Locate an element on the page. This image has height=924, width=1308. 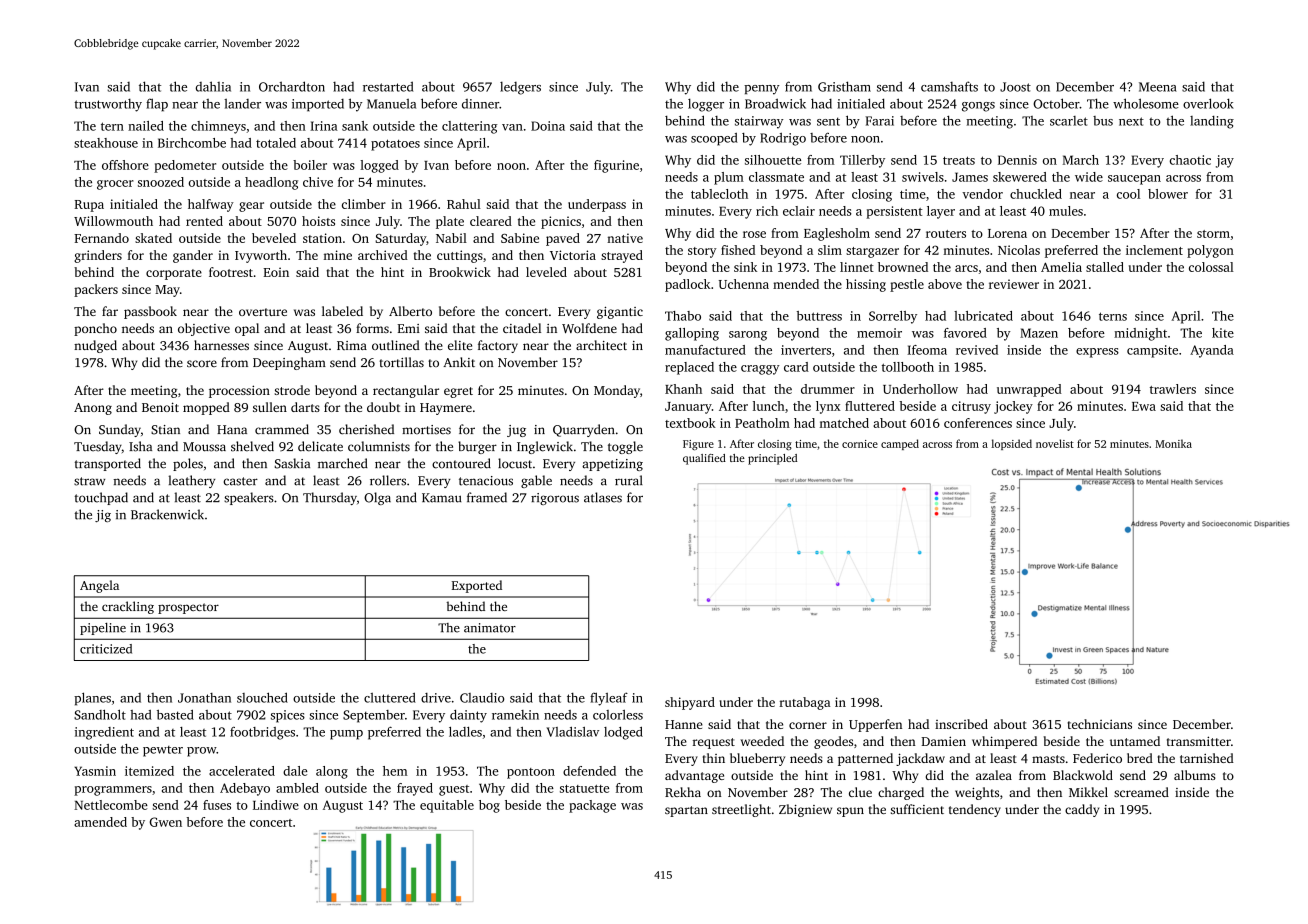
camshafts is located at coordinates (949, 86).
